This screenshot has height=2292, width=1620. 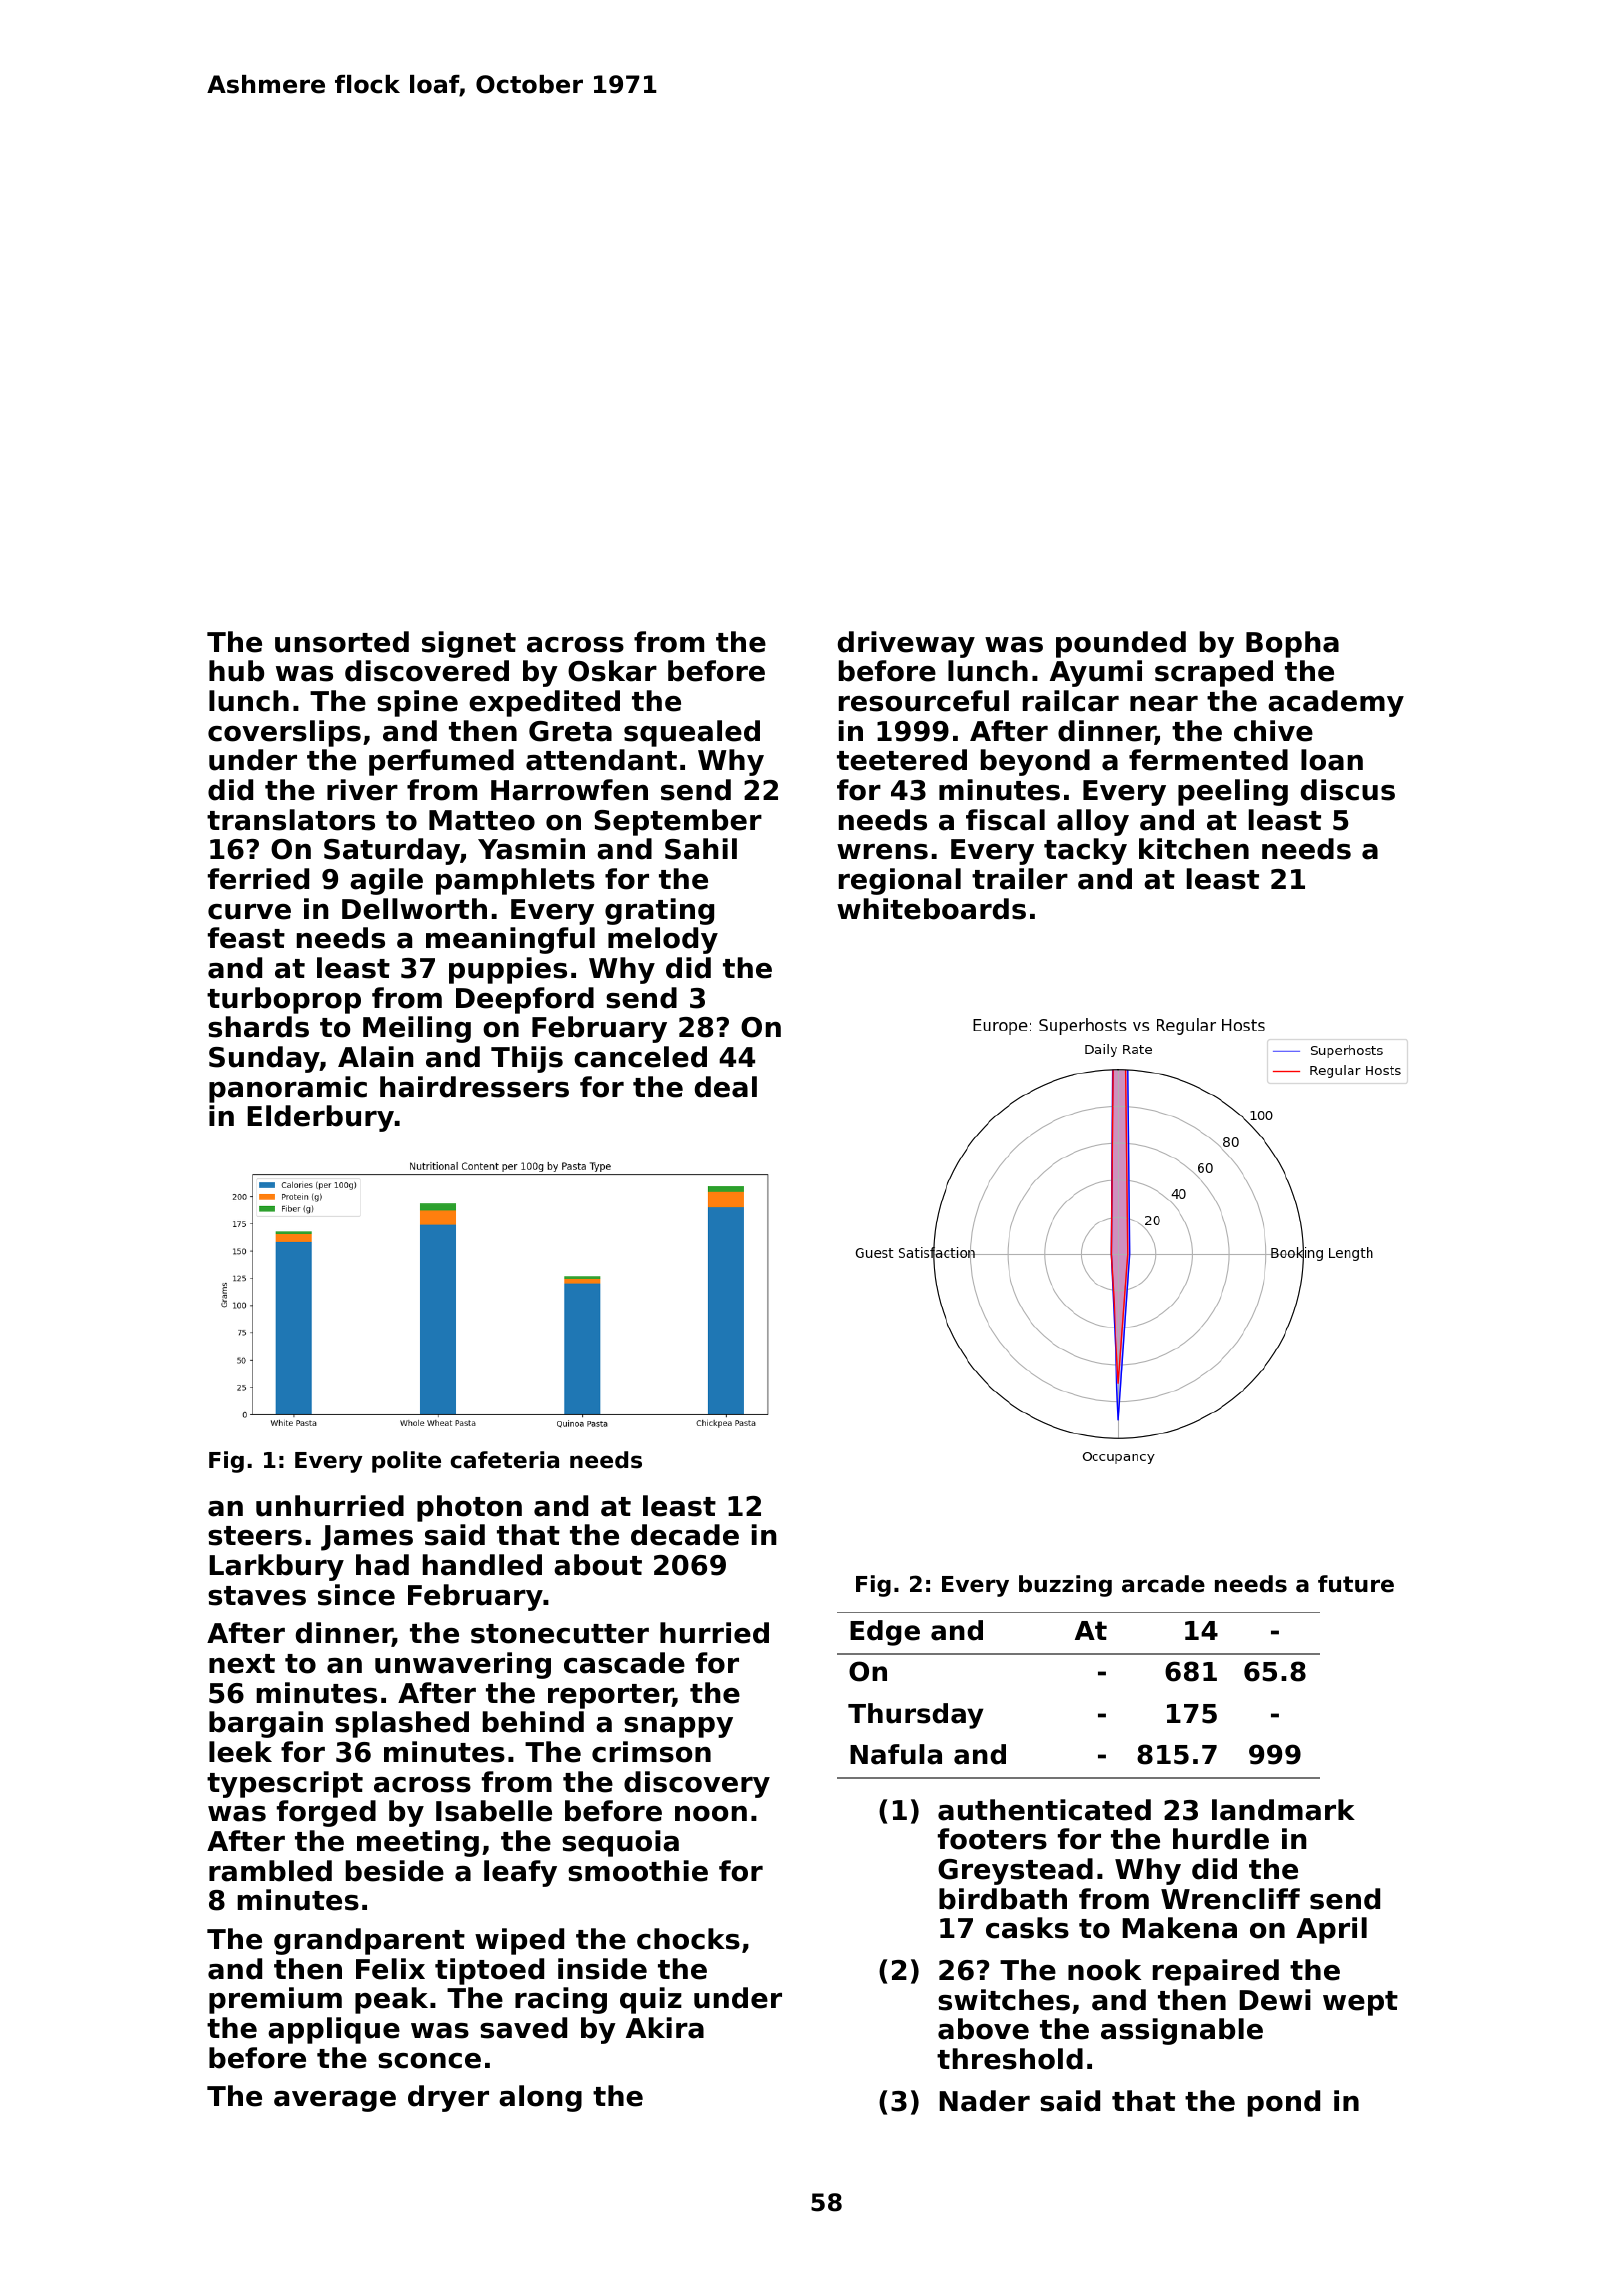 I want to click on resourceful, so click(x=924, y=701).
